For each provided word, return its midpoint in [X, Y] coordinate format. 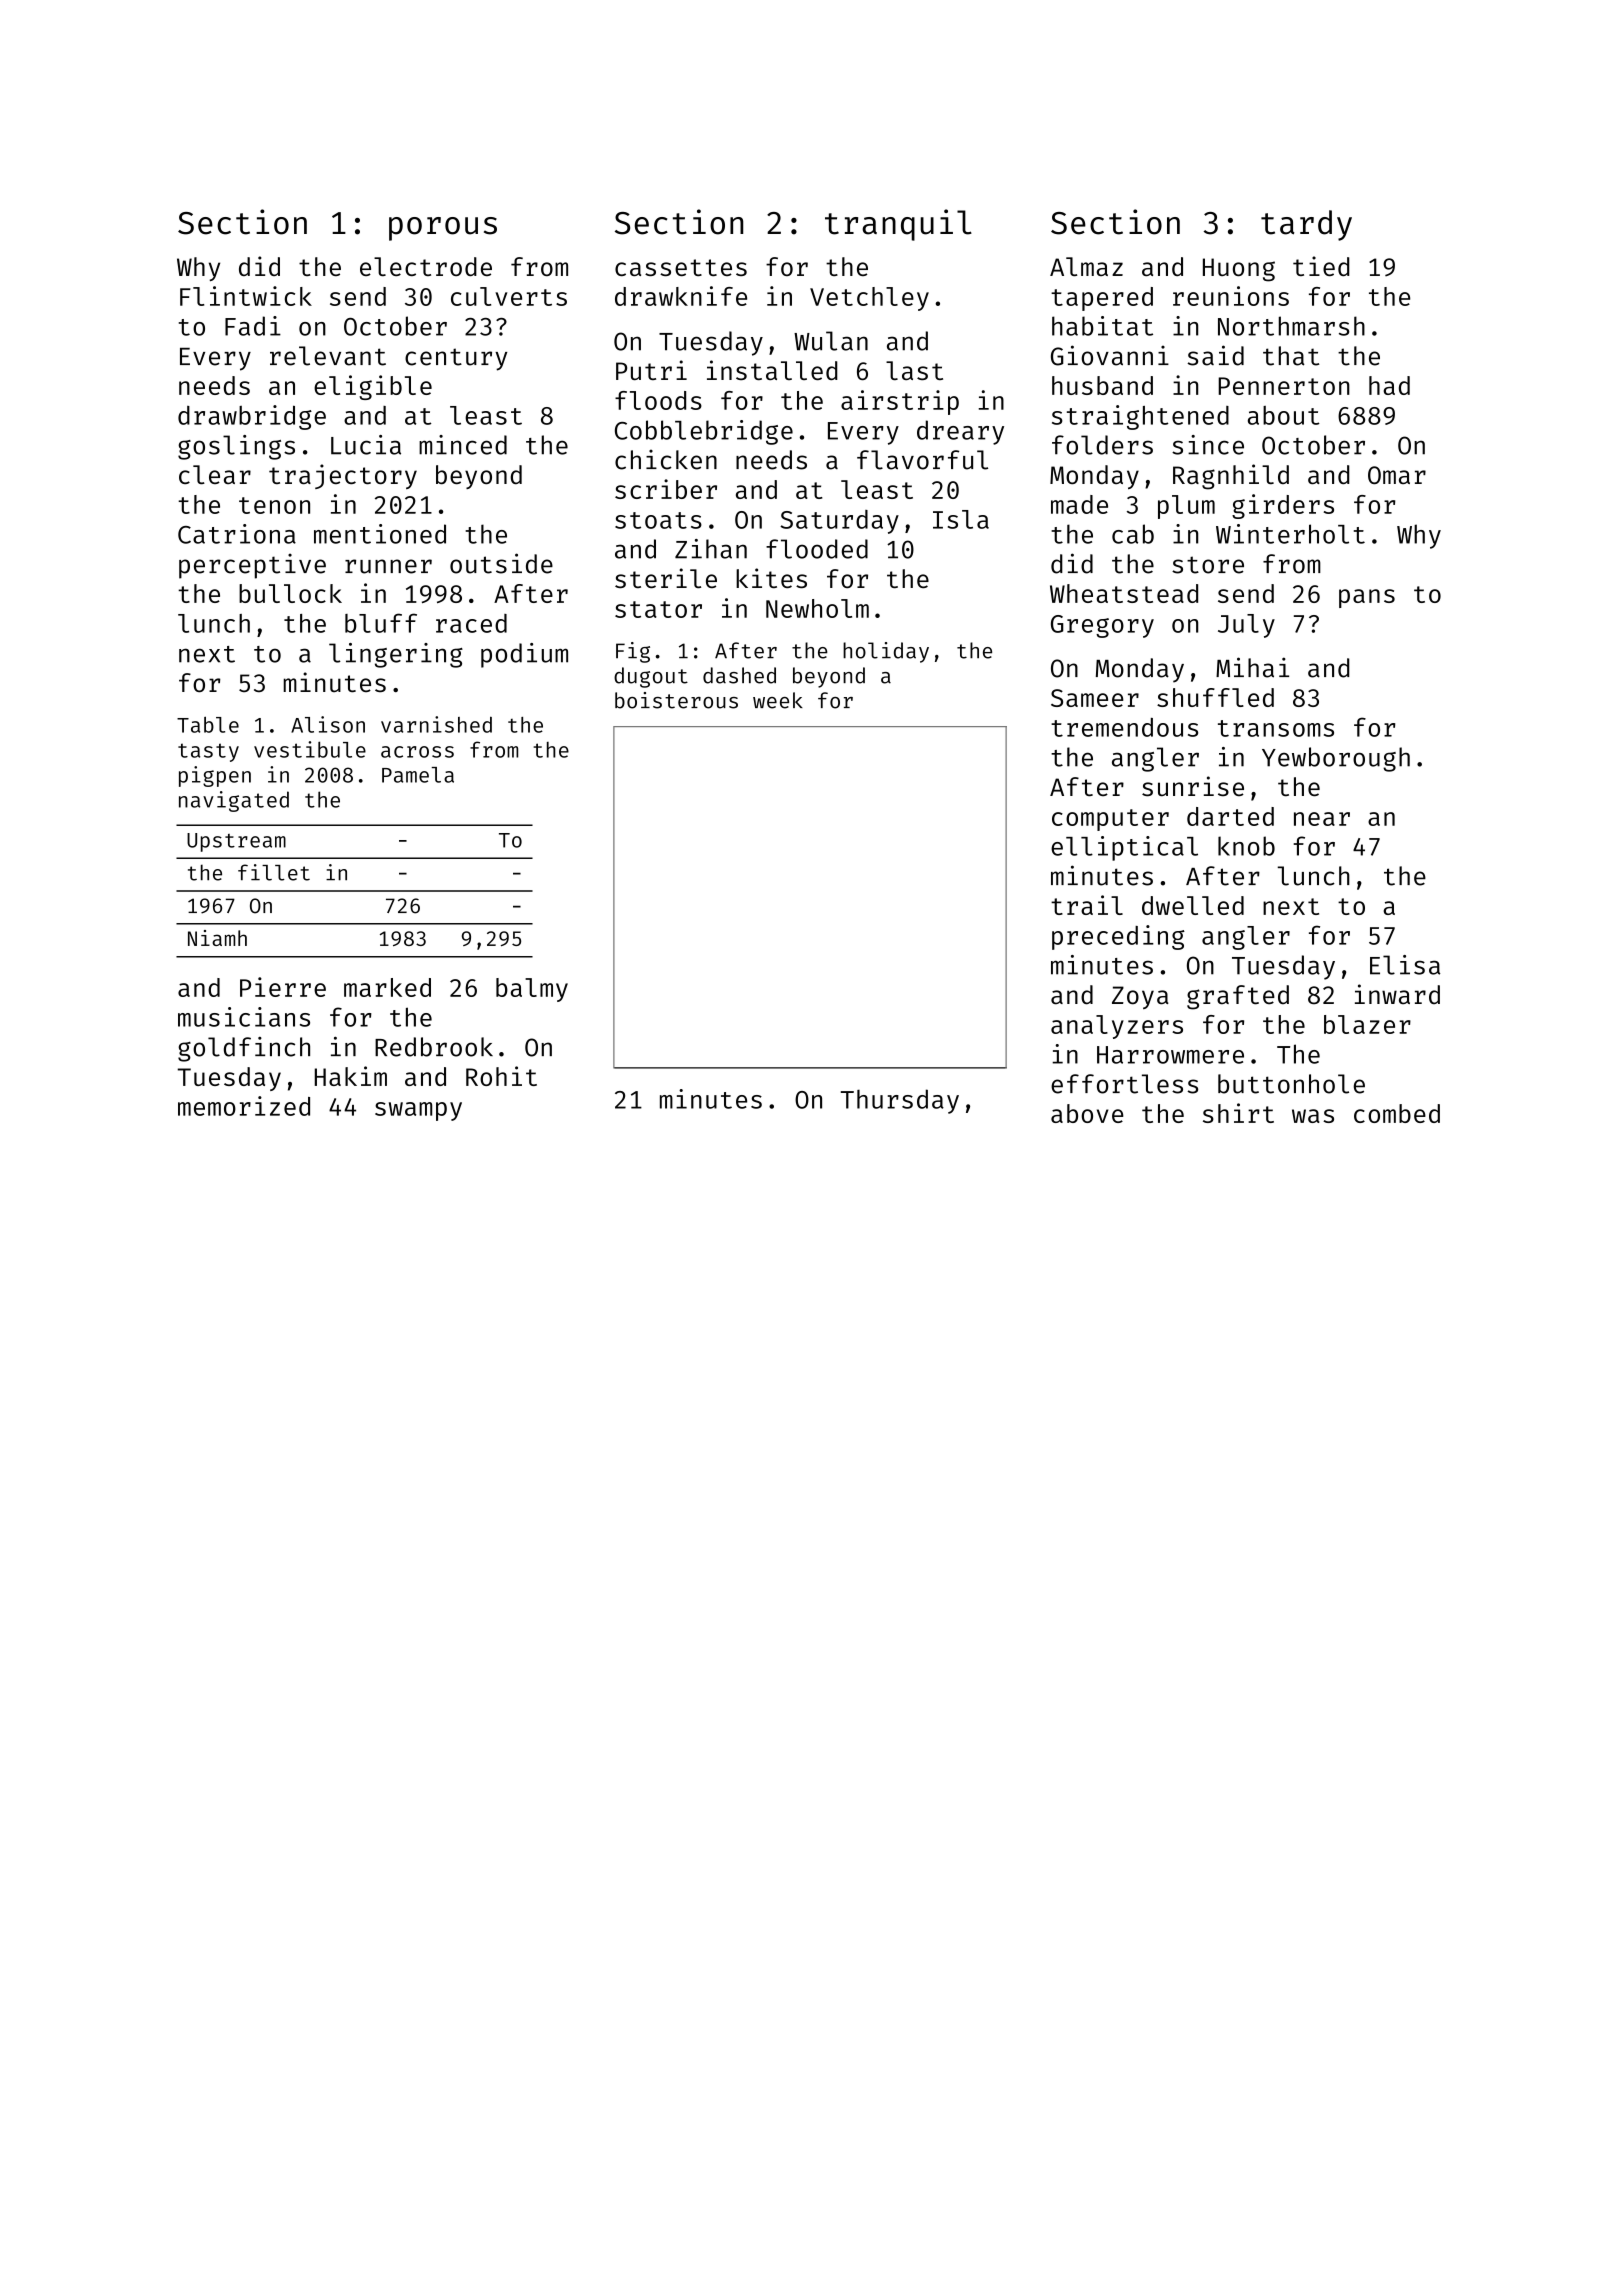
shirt [1238, 1113]
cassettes [681, 267]
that [1291, 356]
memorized [244, 1106]
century [456, 359]
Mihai [1252, 667]
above [1087, 1113]
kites [771, 578]
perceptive [252, 566]
